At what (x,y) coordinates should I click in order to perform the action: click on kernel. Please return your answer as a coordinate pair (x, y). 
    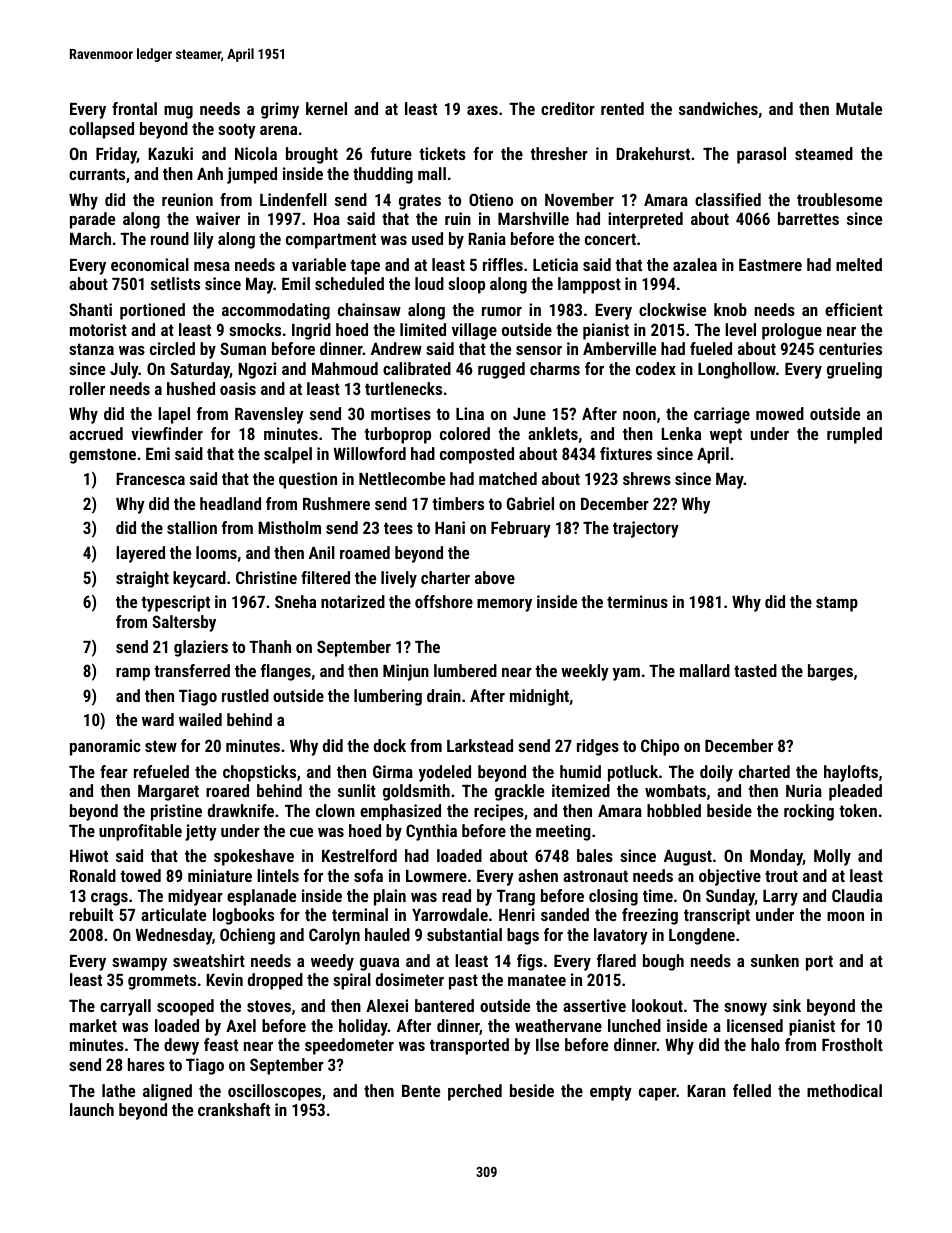
    Looking at the image, I should click on (326, 108).
